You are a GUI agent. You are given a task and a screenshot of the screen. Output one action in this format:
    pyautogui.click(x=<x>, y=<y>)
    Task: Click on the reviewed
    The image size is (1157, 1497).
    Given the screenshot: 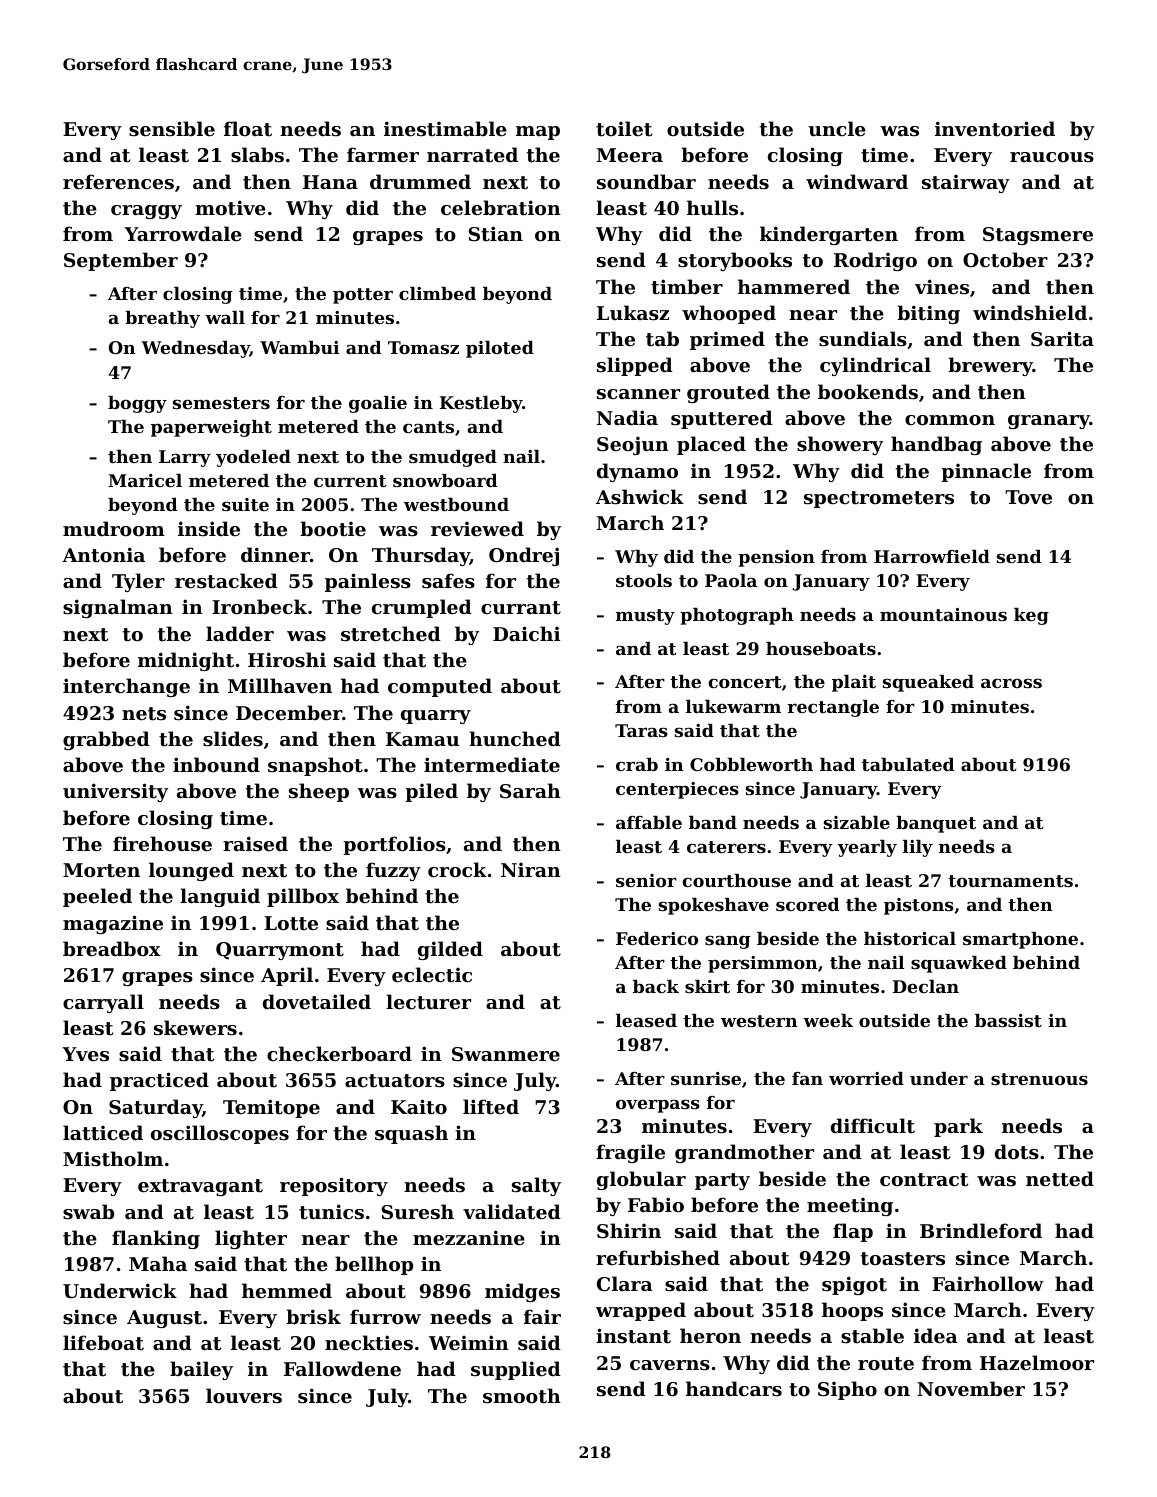 What is the action you would take?
    pyautogui.click(x=477, y=528)
